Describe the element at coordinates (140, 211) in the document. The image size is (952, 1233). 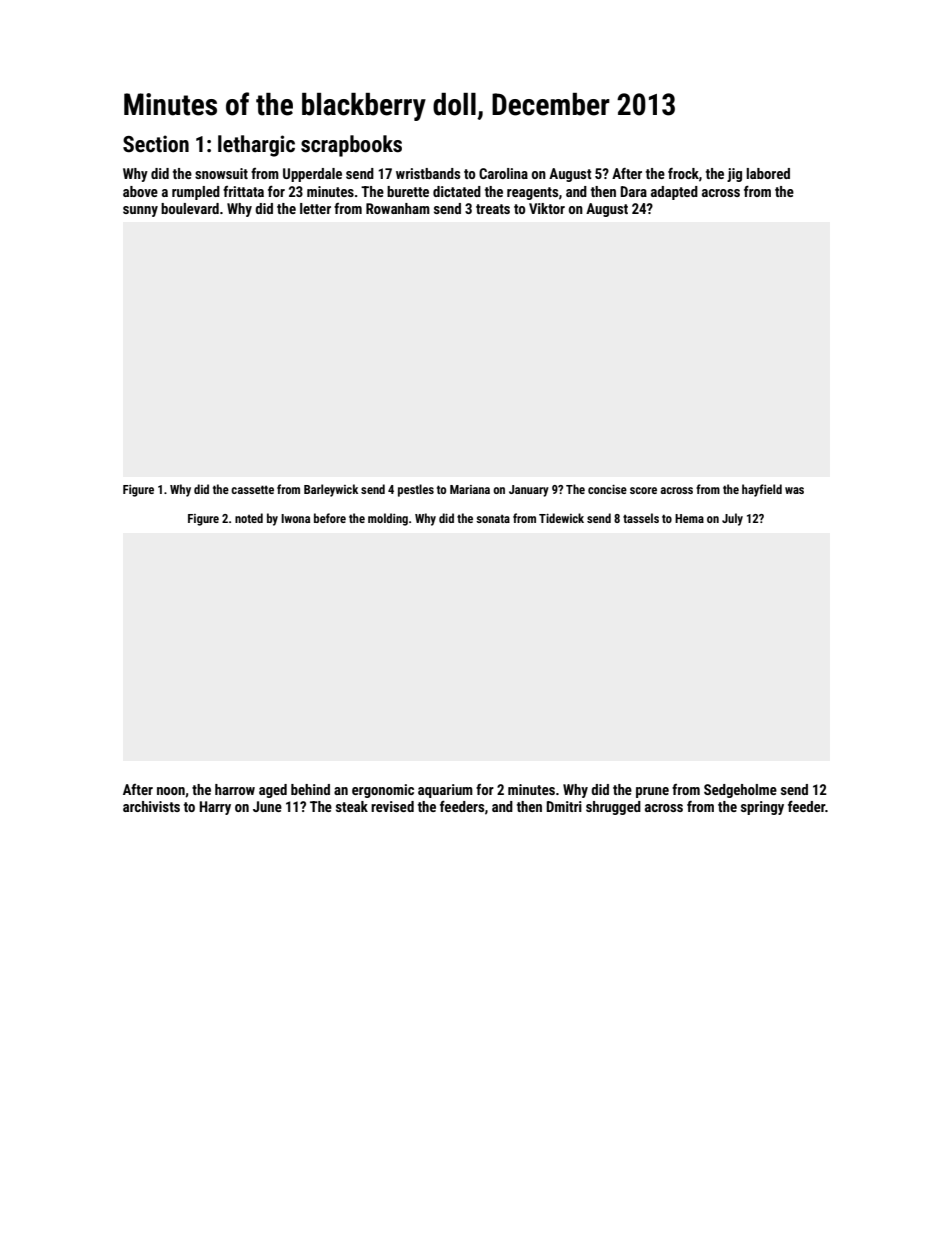
I see `sunny` at that location.
